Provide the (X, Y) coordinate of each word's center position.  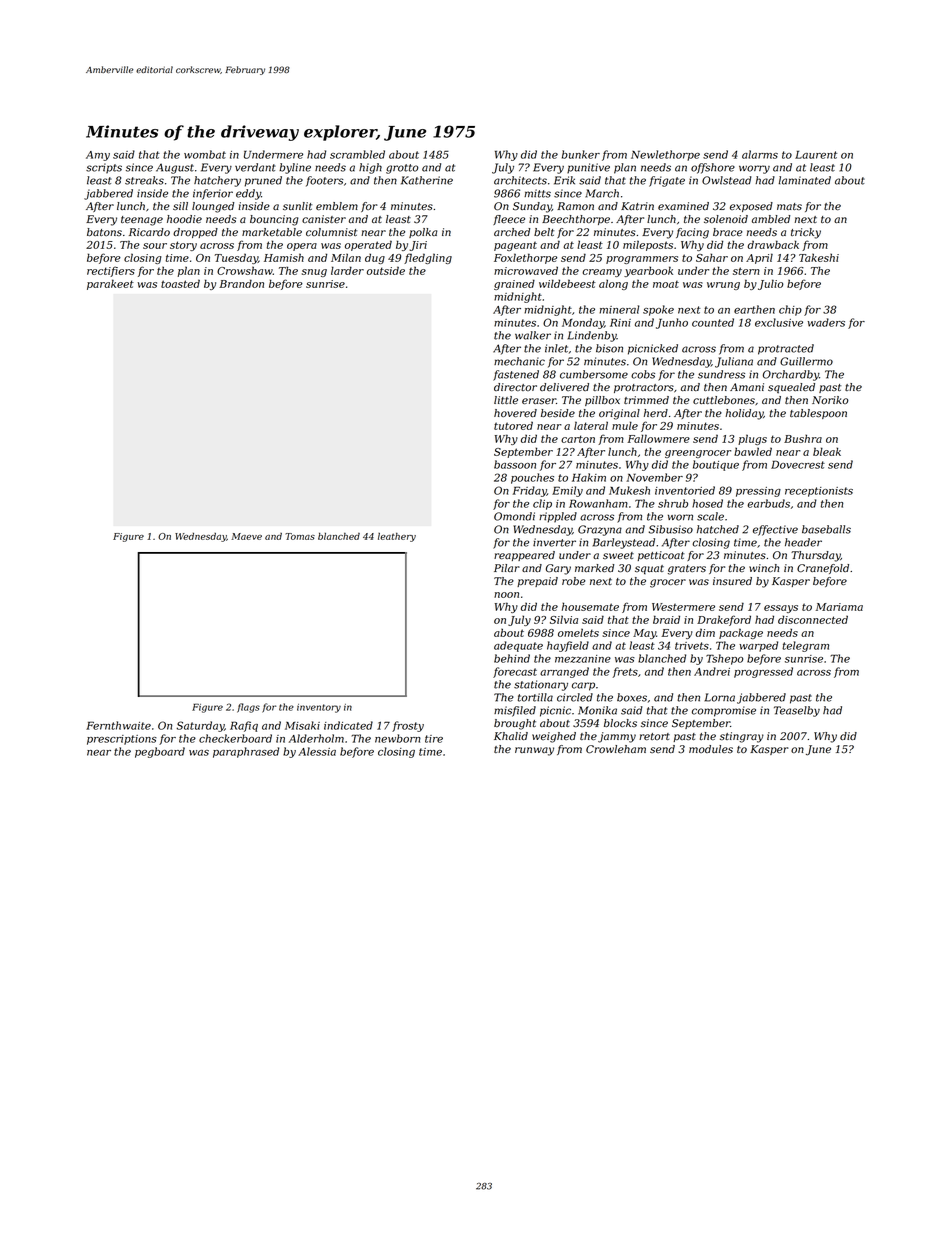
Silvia (564, 619)
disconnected (813, 619)
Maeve (246, 536)
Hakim (589, 477)
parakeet (110, 284)
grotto (402, 169)
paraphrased (246, 752)
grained (514, 284)
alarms (760, 154)
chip (790, 310)
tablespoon (818, 414)
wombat (205, 154)
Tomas (300, 536)
